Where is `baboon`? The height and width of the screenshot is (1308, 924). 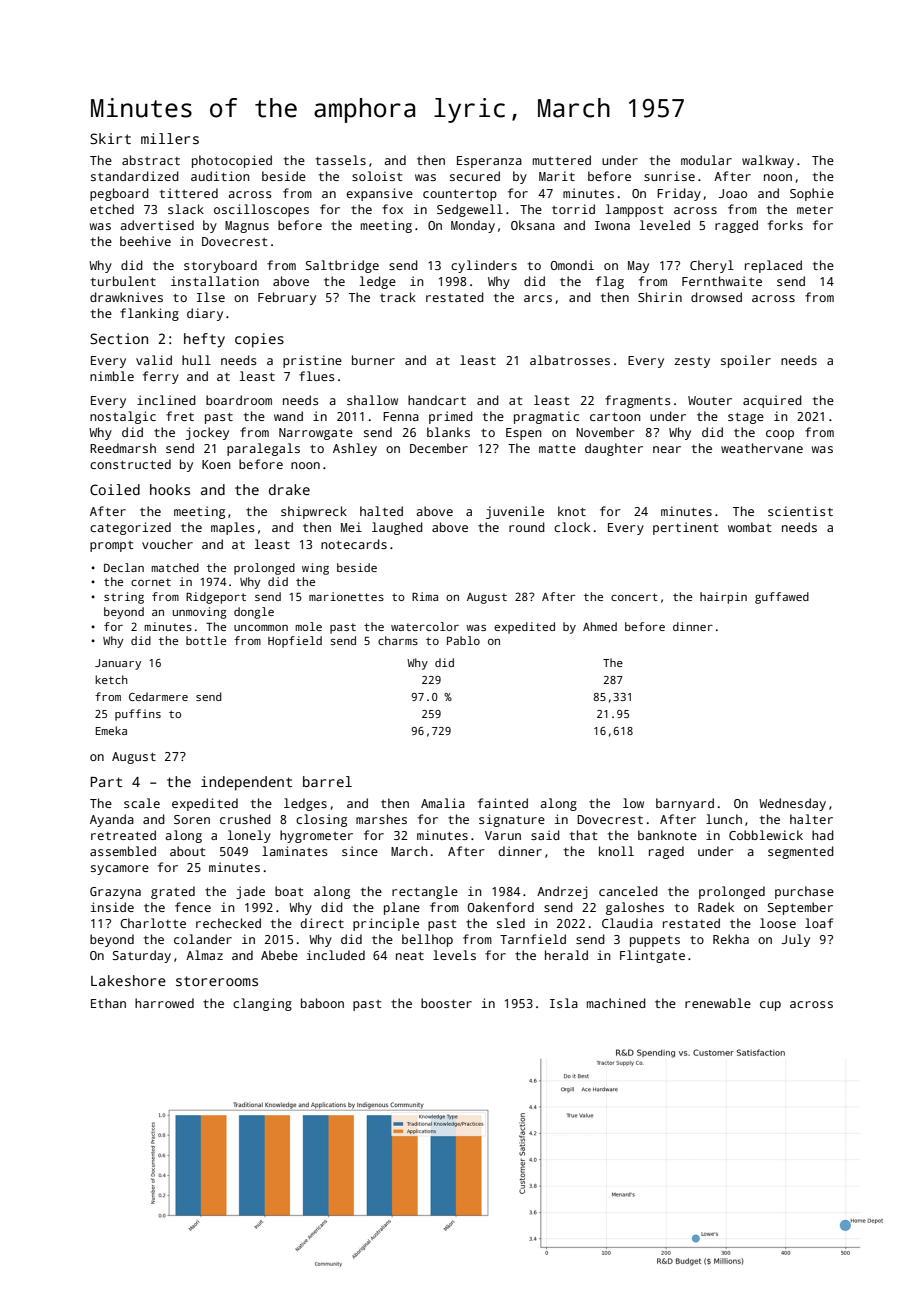 baboon is located at coordinates (322, 1003).
